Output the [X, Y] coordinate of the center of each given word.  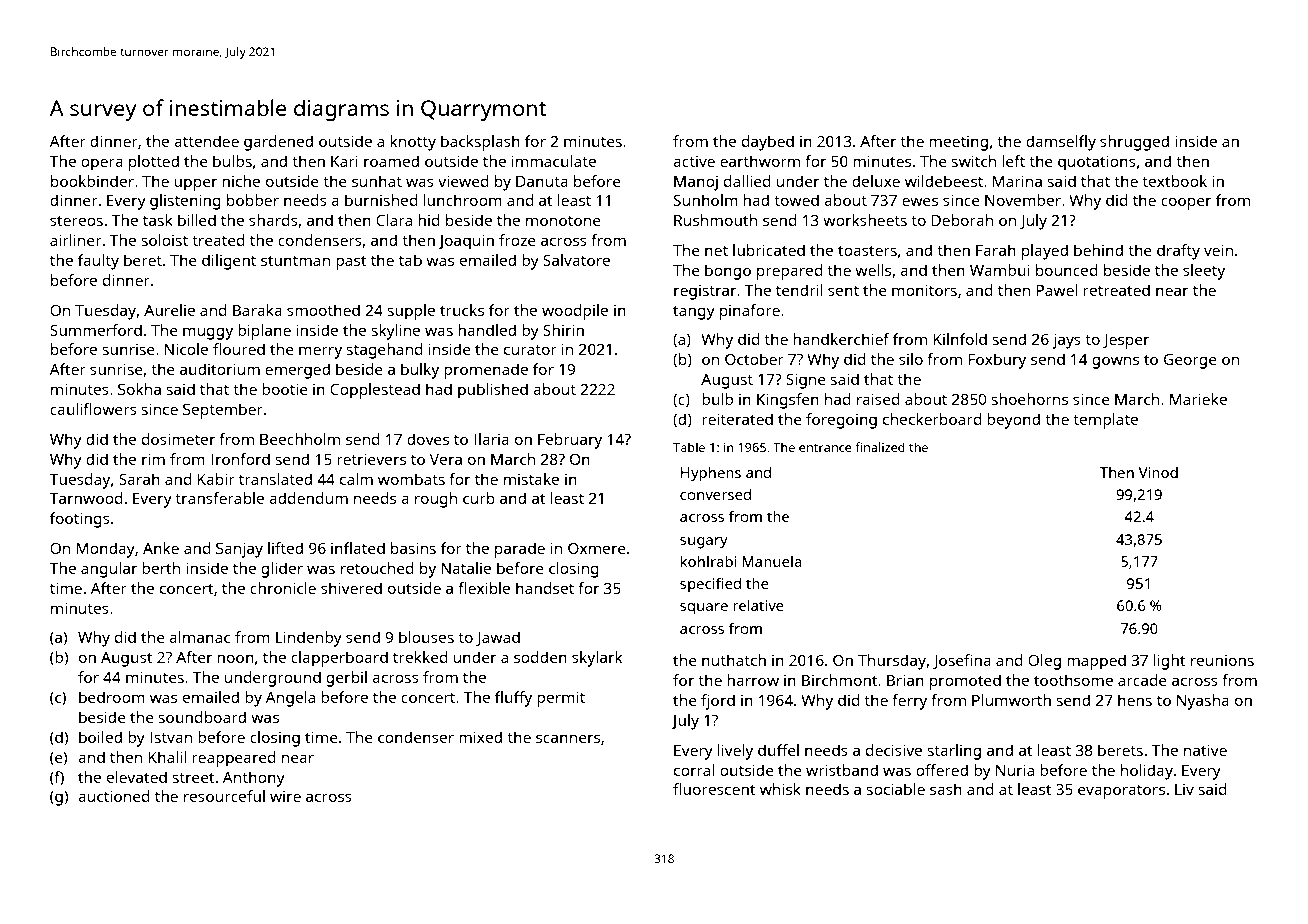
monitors [924, 290]
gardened [278, 143]
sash [946, 789]
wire [285, 796]
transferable [219, 498]
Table [689, 447]
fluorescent [714, 789]
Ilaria [491, 439]
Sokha [139, 389]
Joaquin [466, 242]
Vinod [1158, 472]
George [1190, 361]
